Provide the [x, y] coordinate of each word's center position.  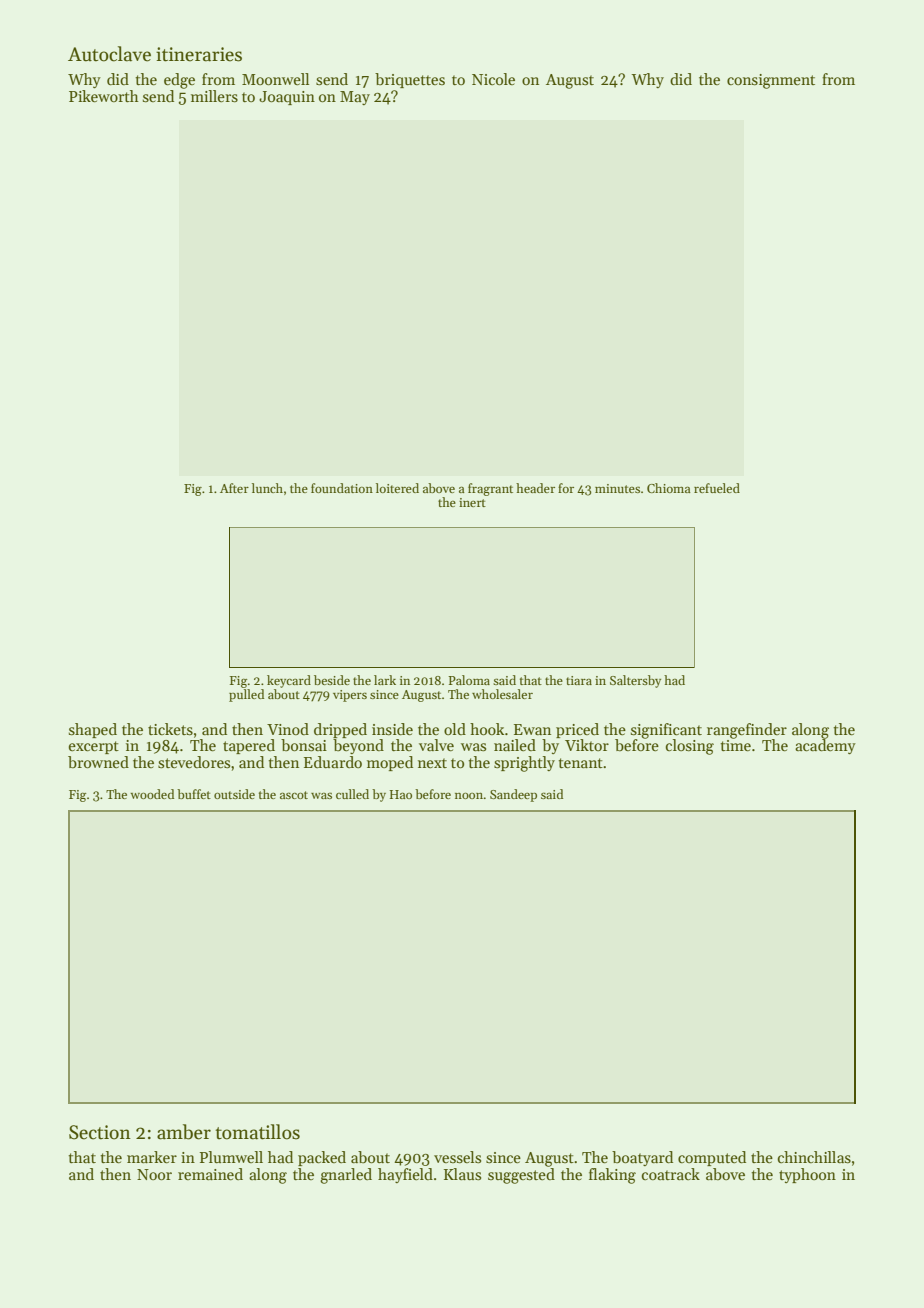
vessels [457, 1157]
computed [712, 1158]
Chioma [669, 488]
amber [184, 1132]
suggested [521, 1176]
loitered [397, 488]
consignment [771, 81]
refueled [717, 488]
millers [214, 96]
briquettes [410, 80]
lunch [267, 488]
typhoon [807, 1175]
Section [100, 1132]
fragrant [490, 489]
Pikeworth [104, 96]
